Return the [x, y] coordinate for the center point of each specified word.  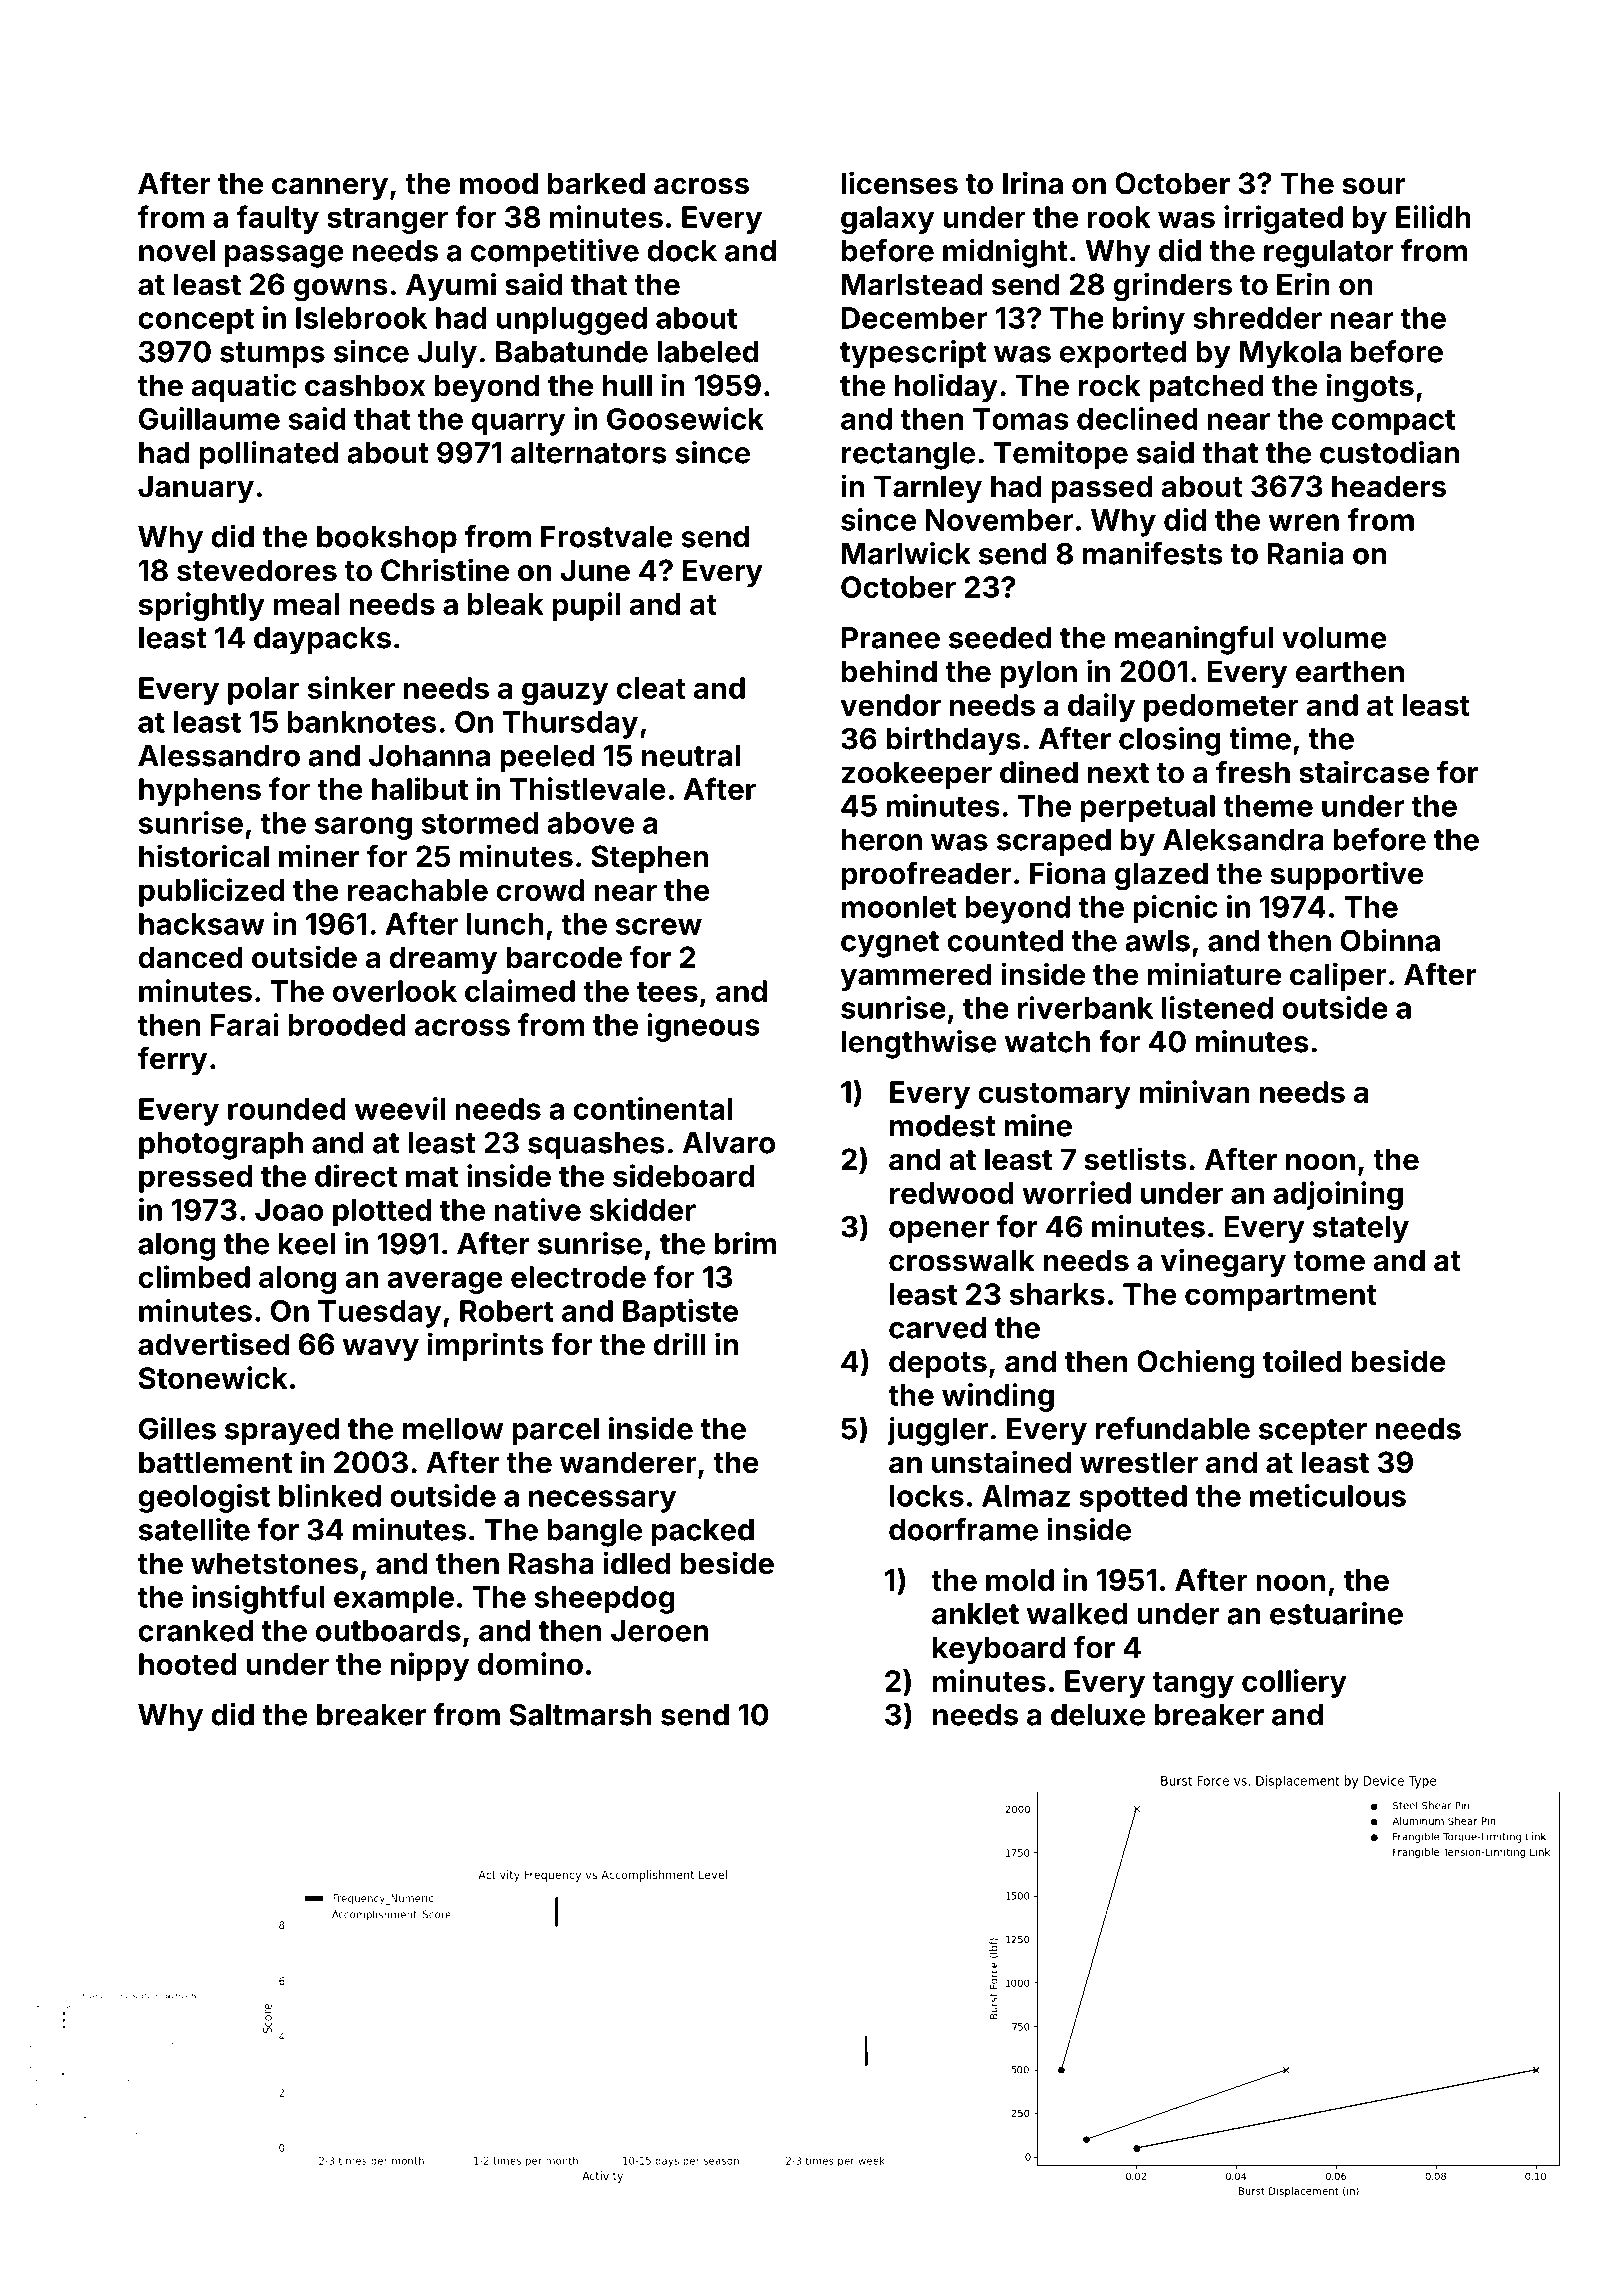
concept [196, 321]
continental [652, 1108]
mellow [453, 1429]
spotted [1133, 1499]
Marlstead [912, 284]
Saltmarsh [580, 1714]
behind [889, 671]
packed [703, 1532]
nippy [430, 1666]
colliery [1294, 1683]
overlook [395, 991]
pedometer [1221, 708]
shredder [1257, 318]
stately [1361, 1230]
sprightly [202, 606]
